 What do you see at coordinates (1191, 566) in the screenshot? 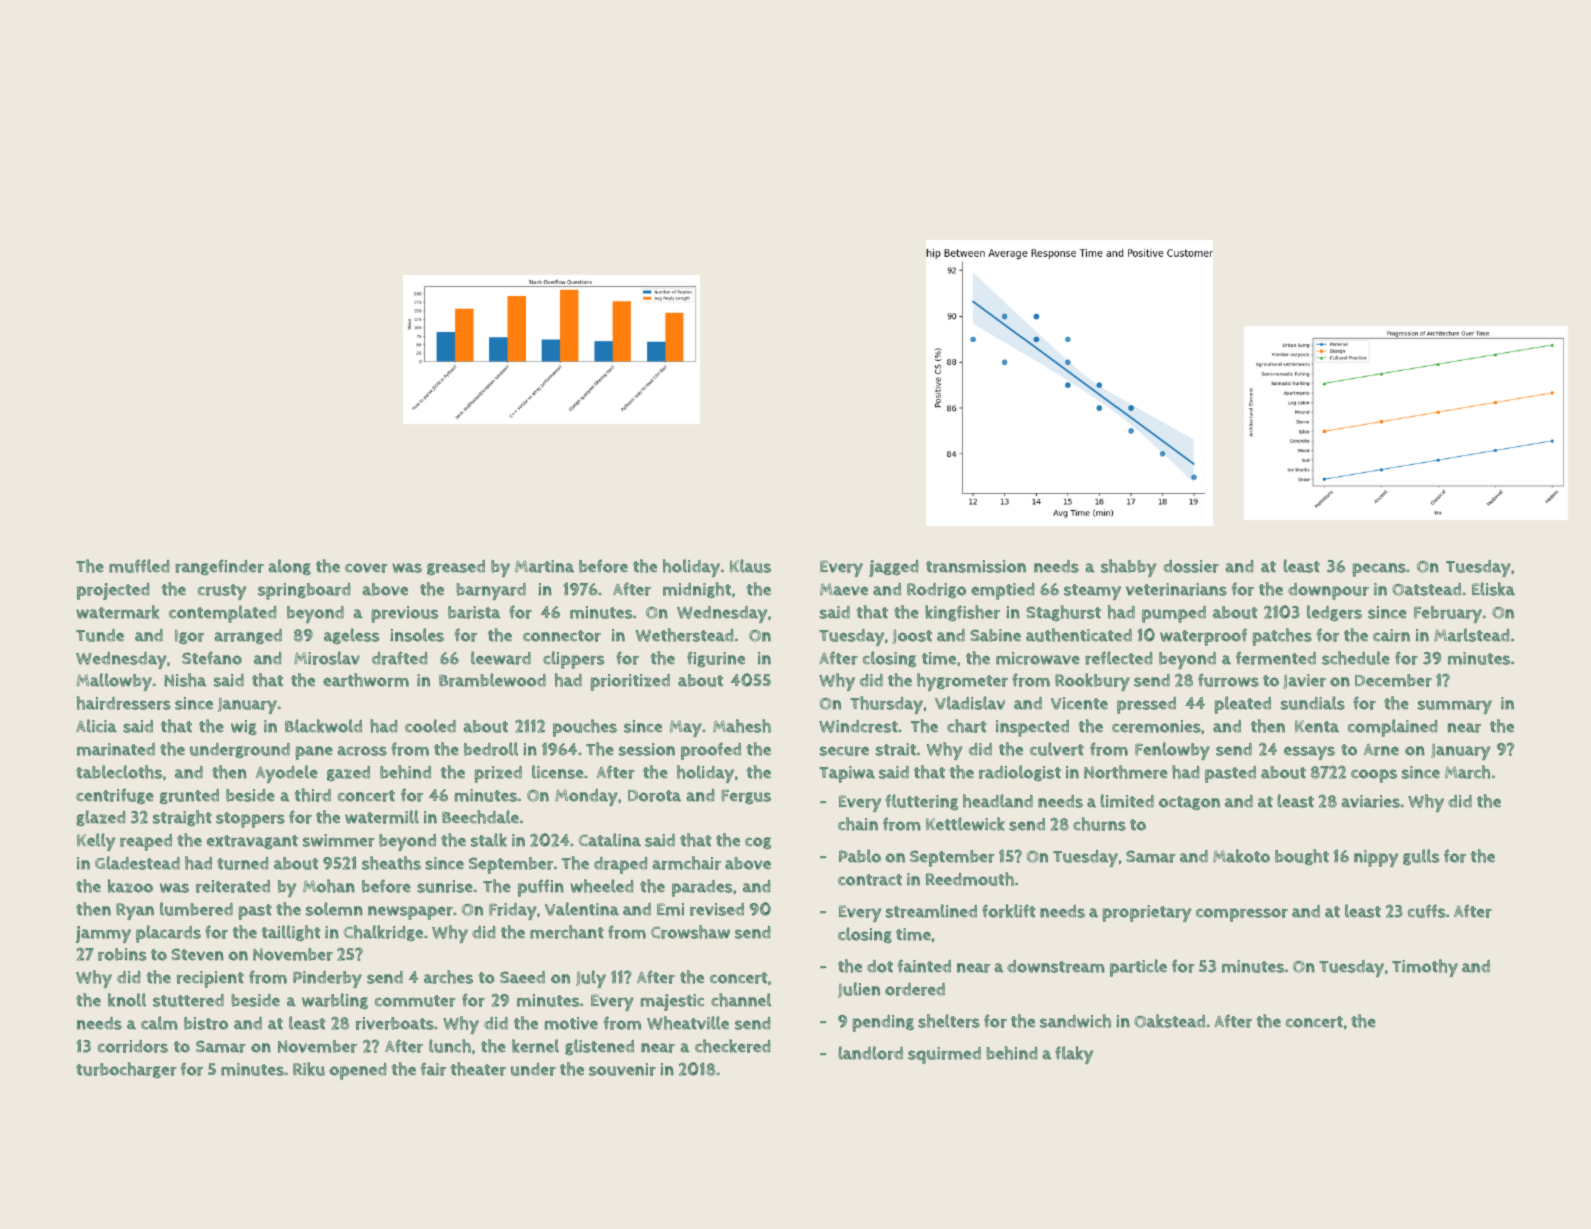
I see `dossier` at bounding box center [1191, 566].
